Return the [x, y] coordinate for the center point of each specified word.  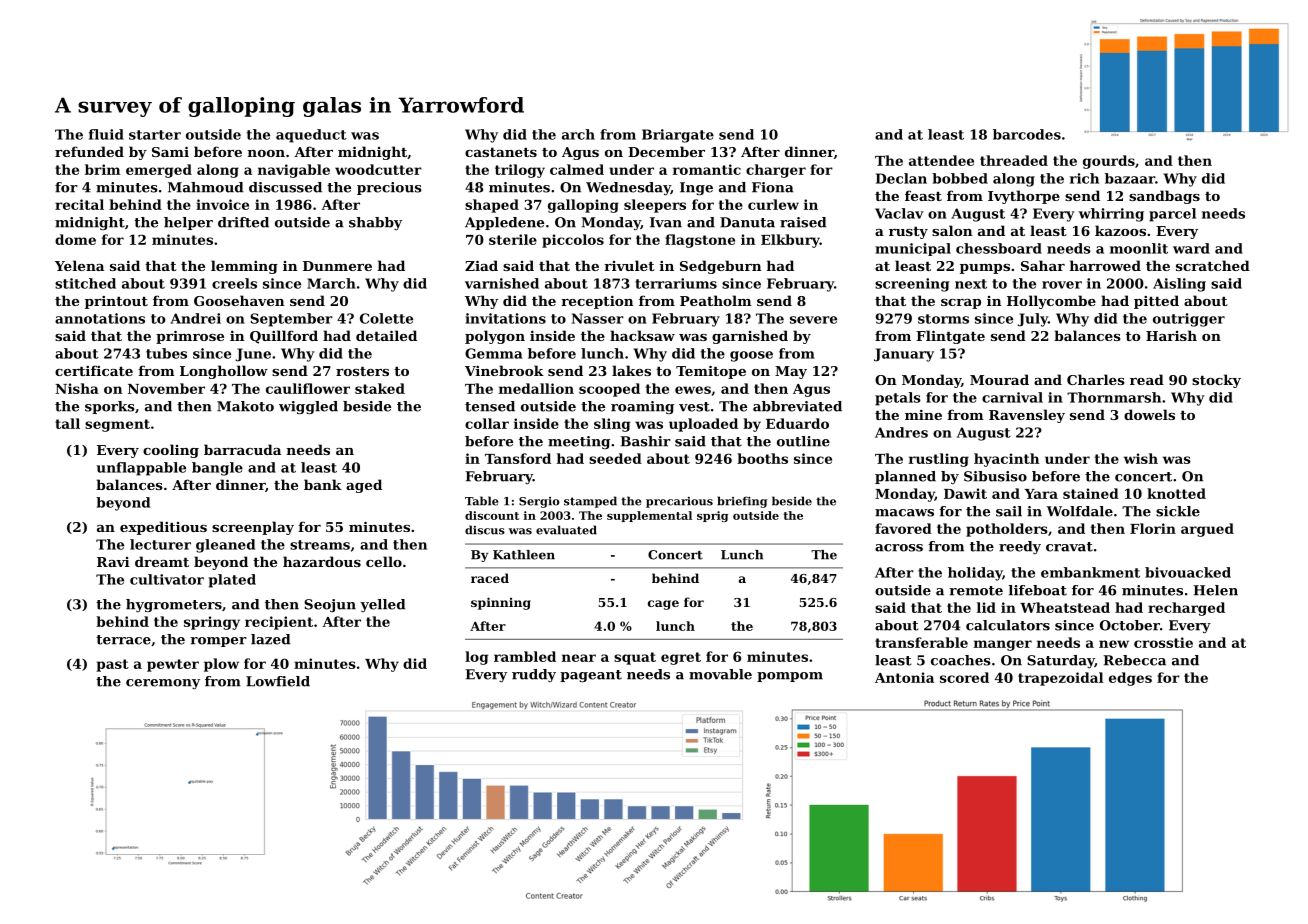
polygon [495, 337]
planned [905, 477]
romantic [707, 169]
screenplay [253, 528]
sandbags [1164, 197]
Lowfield [278, 681]
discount [492, 515]
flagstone [700, 241]
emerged [159, 171]
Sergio [539, 502]
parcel [1172, 215]
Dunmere [337, 266]
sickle [1178, 511]
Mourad [999, 379]
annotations [100, 318]
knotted [1176, 493]
